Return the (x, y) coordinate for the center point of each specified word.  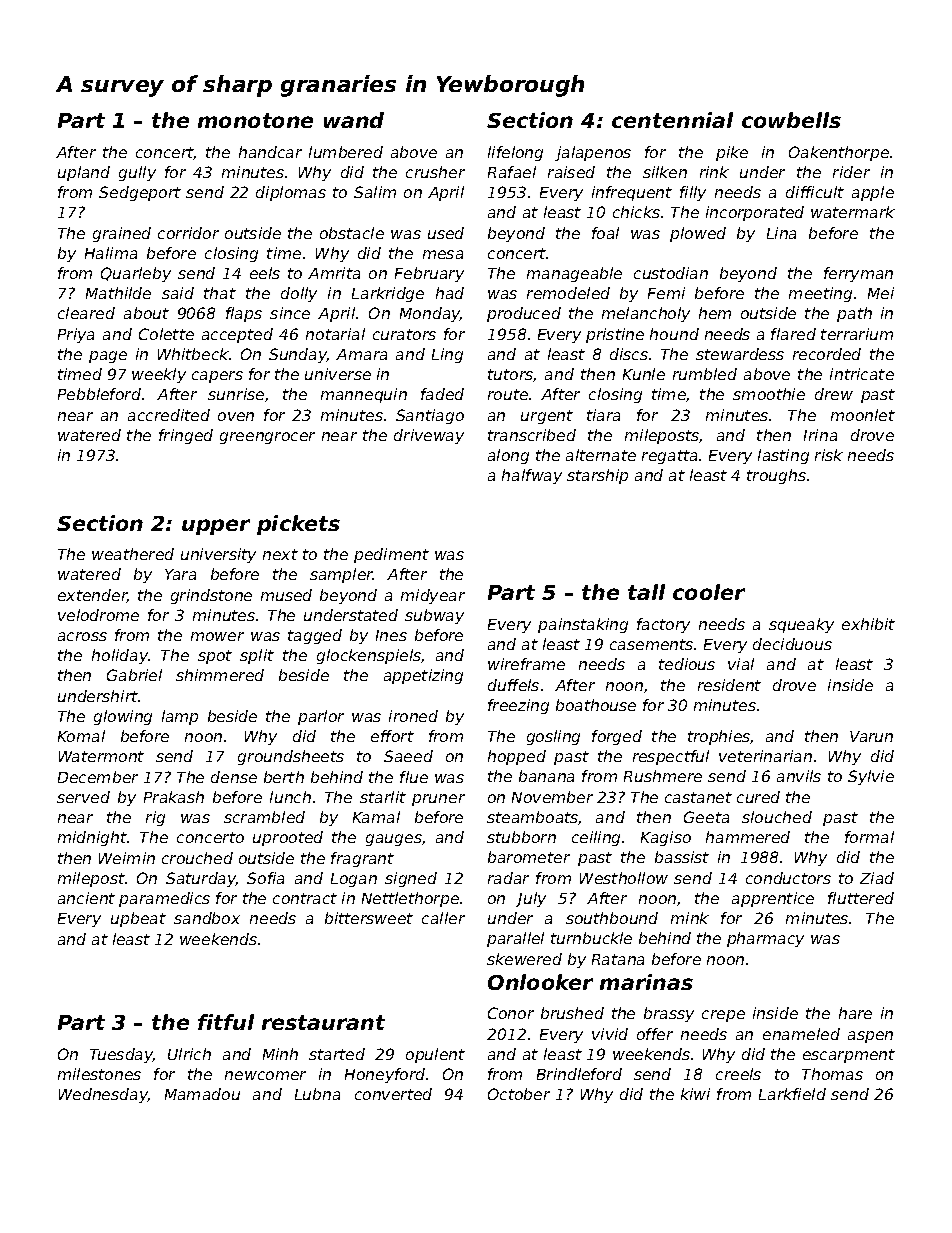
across (82, 636)
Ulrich (189, 1054)
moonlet (863, 415)
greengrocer (267, 438)
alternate (601, 455)
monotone (255, 120)
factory (663, 625)
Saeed (408, 756)
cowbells (791, 120)
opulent (435, 1055)
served (83, 797)
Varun (871, 736)
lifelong (515, 153)
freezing (518, 706)
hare (855, 1013)
